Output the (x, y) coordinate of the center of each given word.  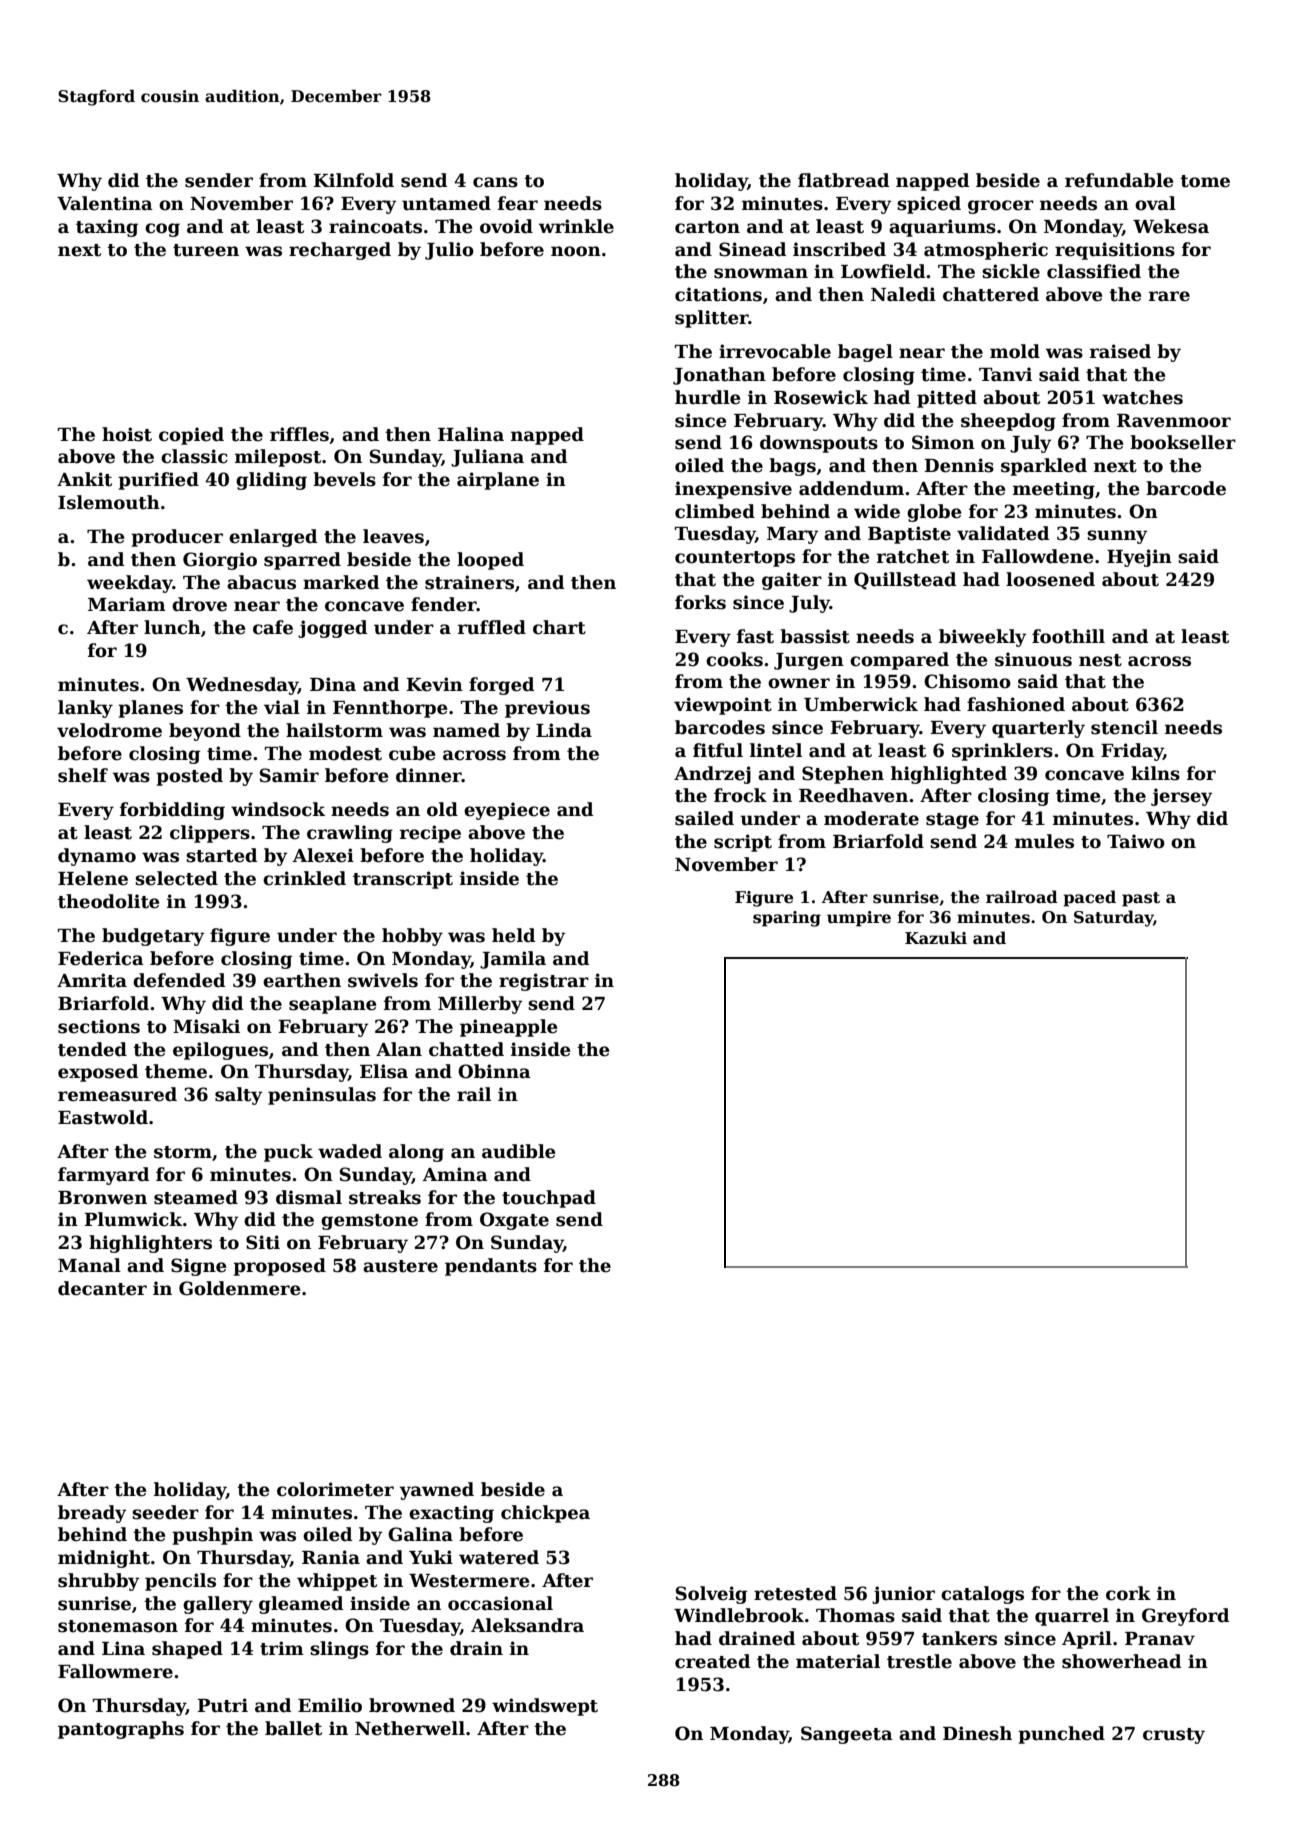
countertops (735, 559)
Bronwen (102, 1198)
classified (1094, 271)
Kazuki (936, 938)
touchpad (549, 1199)
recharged (340, 251)
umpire (859, 919)
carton (707, 227)
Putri (222, 1705)
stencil (1124, 727)
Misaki (206, 1026)
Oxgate (514, 1221)
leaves (393, 536)
